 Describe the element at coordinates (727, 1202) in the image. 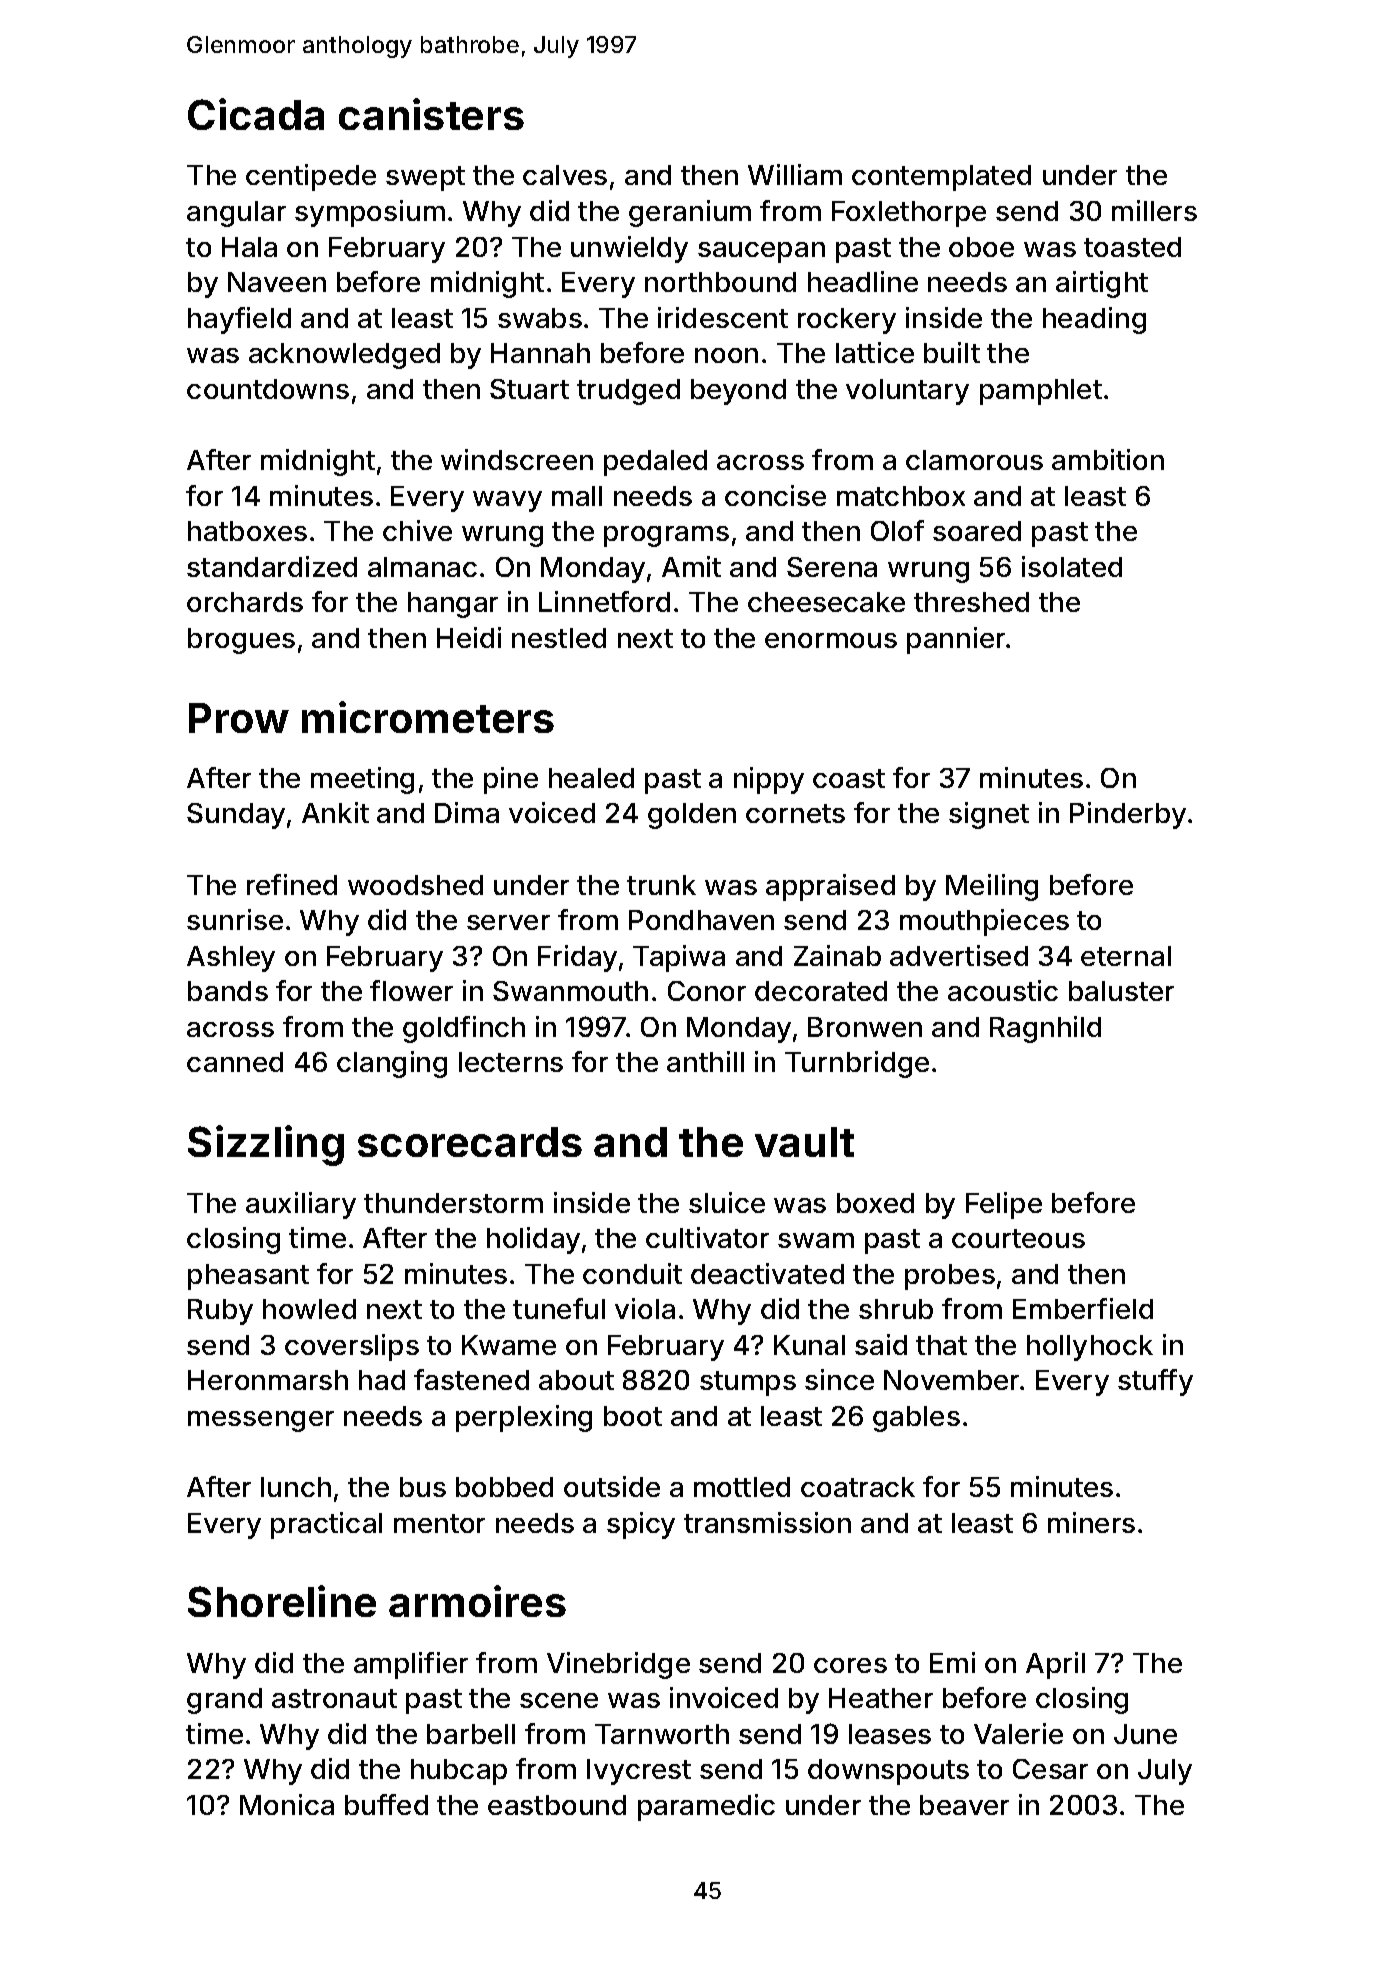

I see `sluice` at that location.
